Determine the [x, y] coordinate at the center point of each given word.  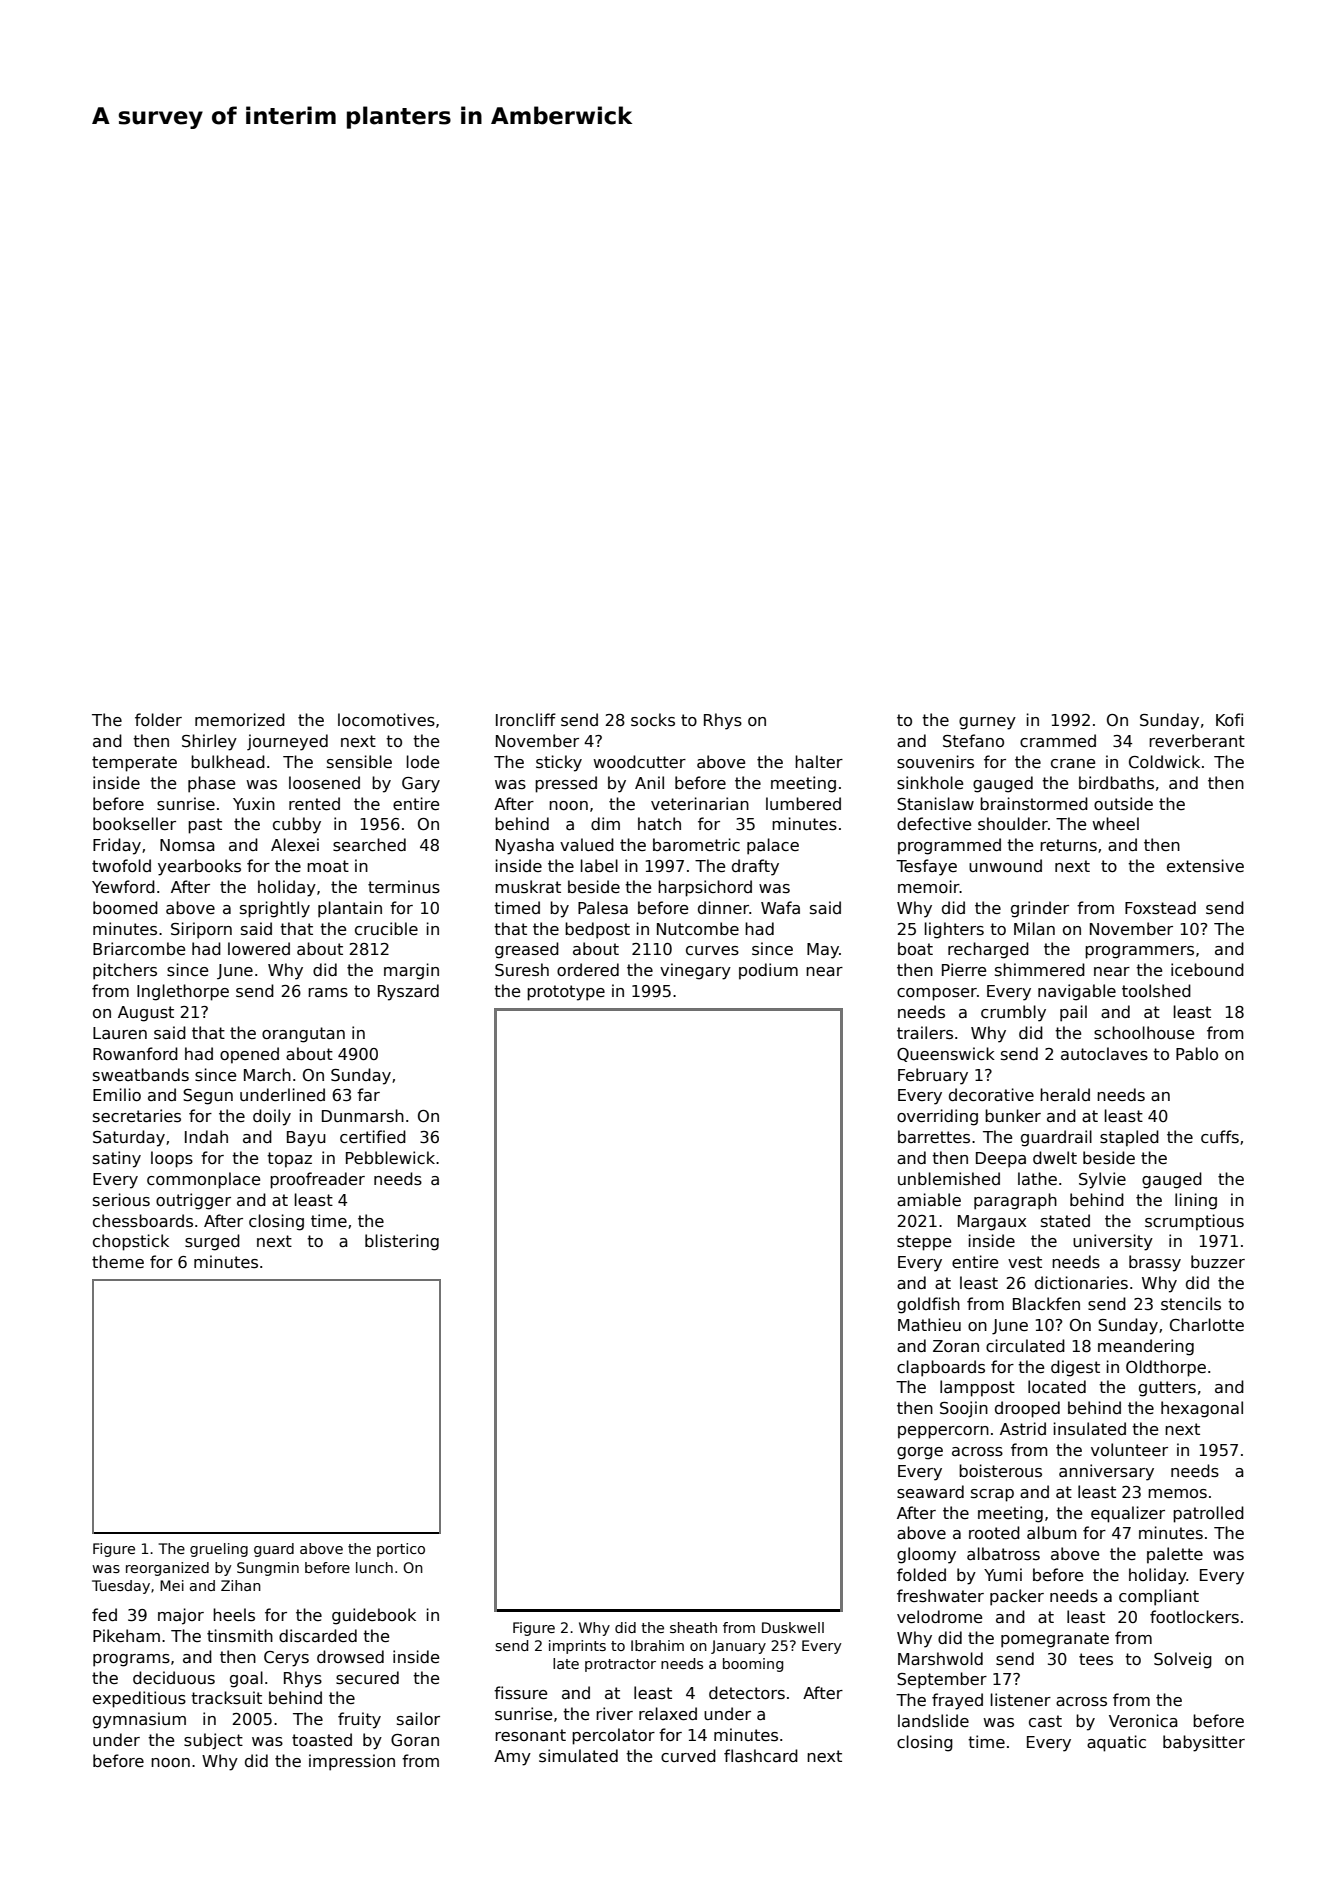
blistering [402, 1242]
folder [158, 719]
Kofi [1229, 719]
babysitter [1204, 1743]
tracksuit [226, 1698]
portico [401, 1550]
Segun [208, 1097]
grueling [219, 1550]
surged [212, 1242]
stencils [1191, 1304]
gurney [987, 723]
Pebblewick [390, 1157]
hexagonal [1202, 1409]
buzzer [1218, 1261]
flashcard [761, 1756]
